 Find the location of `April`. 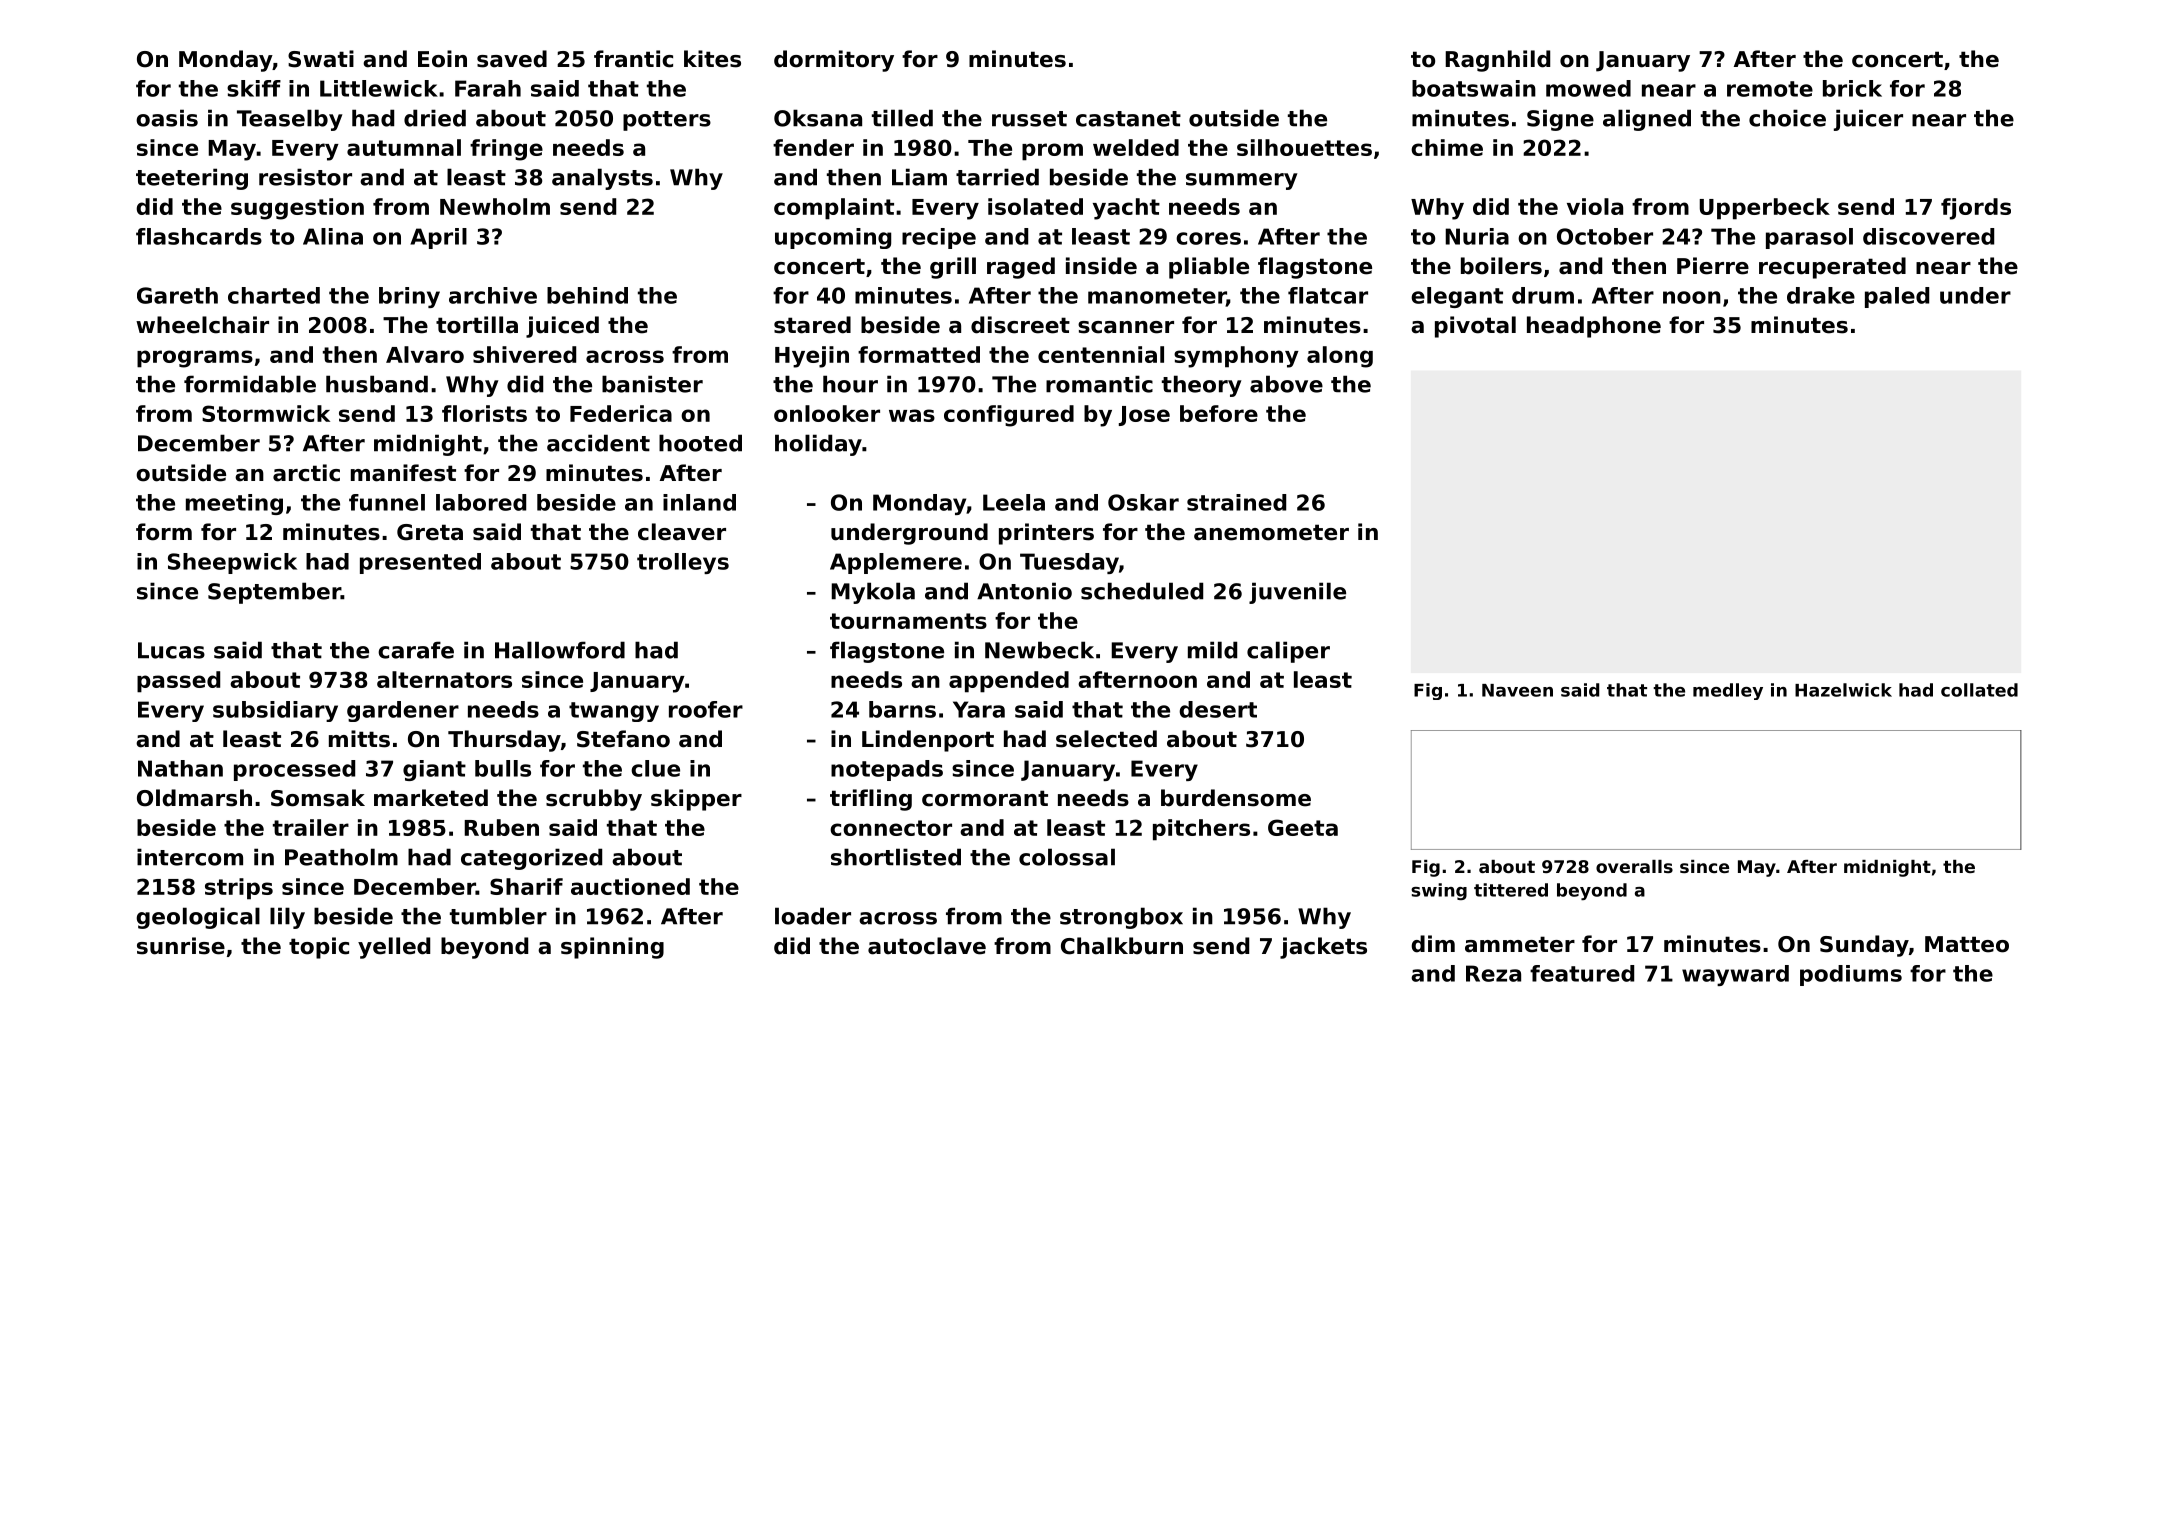

April is located at coordinates (438, 238).
